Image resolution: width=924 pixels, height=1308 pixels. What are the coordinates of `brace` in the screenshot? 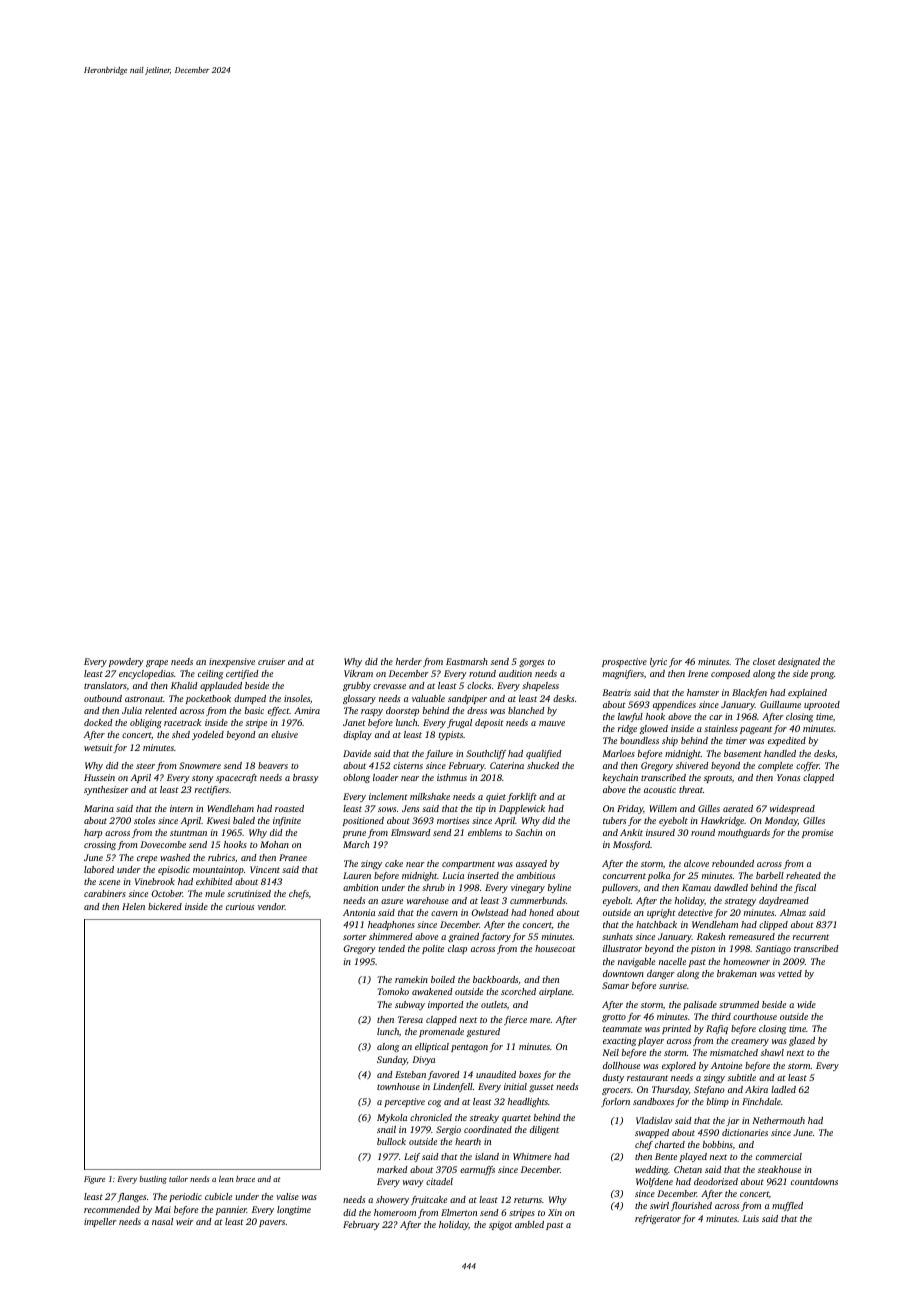 It's located at (245, 1179).
